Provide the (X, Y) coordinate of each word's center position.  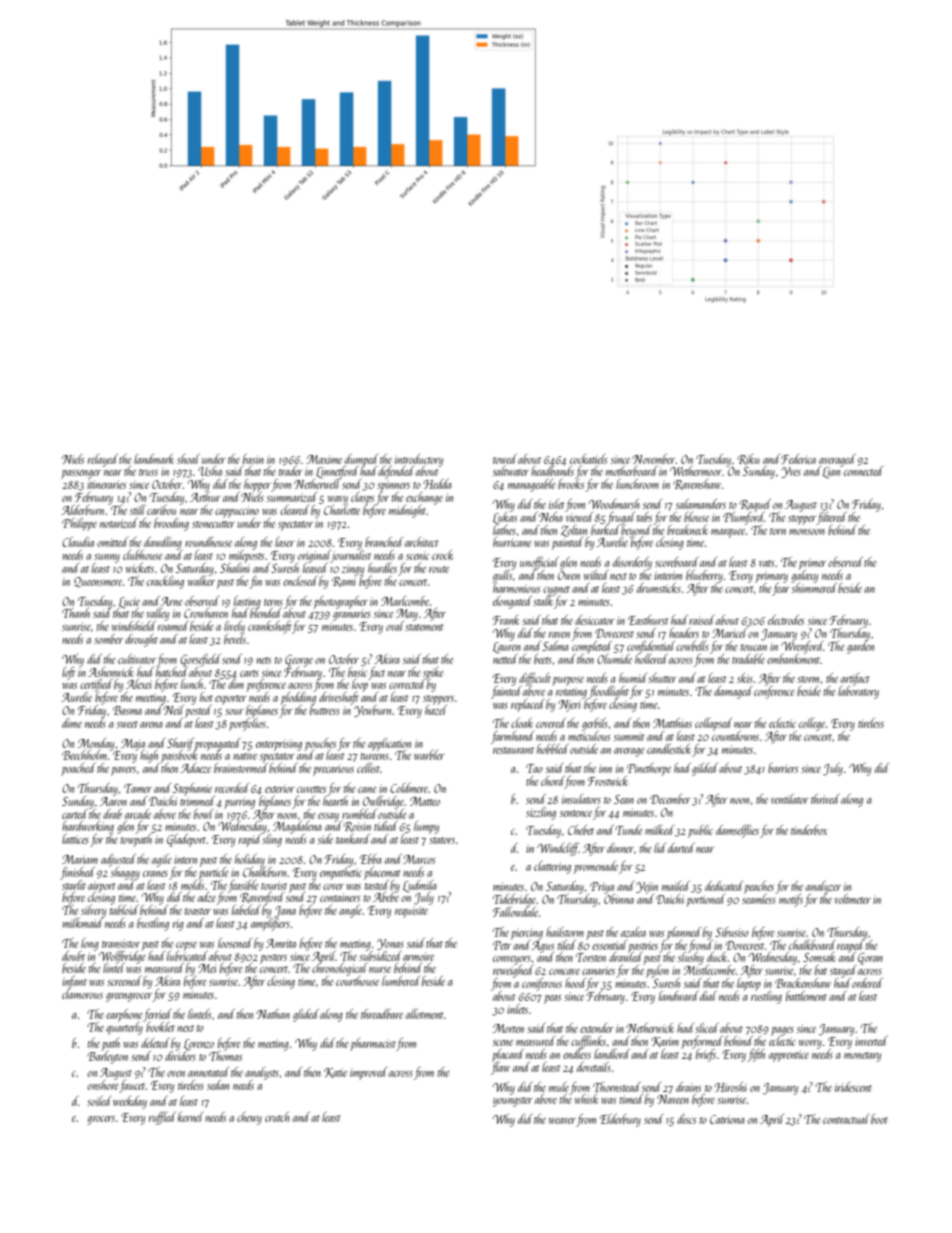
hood (575, 983)
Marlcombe (405, 601)
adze (207, 898)
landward (679, 996)
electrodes (786, 620)
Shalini (235, 568)
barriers (783, 768)
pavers (123, 771)
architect (421, 542)
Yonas (390, 944)
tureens (375, 756)
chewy (249, 1118)
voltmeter (853, 899)
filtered (832, 518)
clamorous (82, 994)
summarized (292, 497)
